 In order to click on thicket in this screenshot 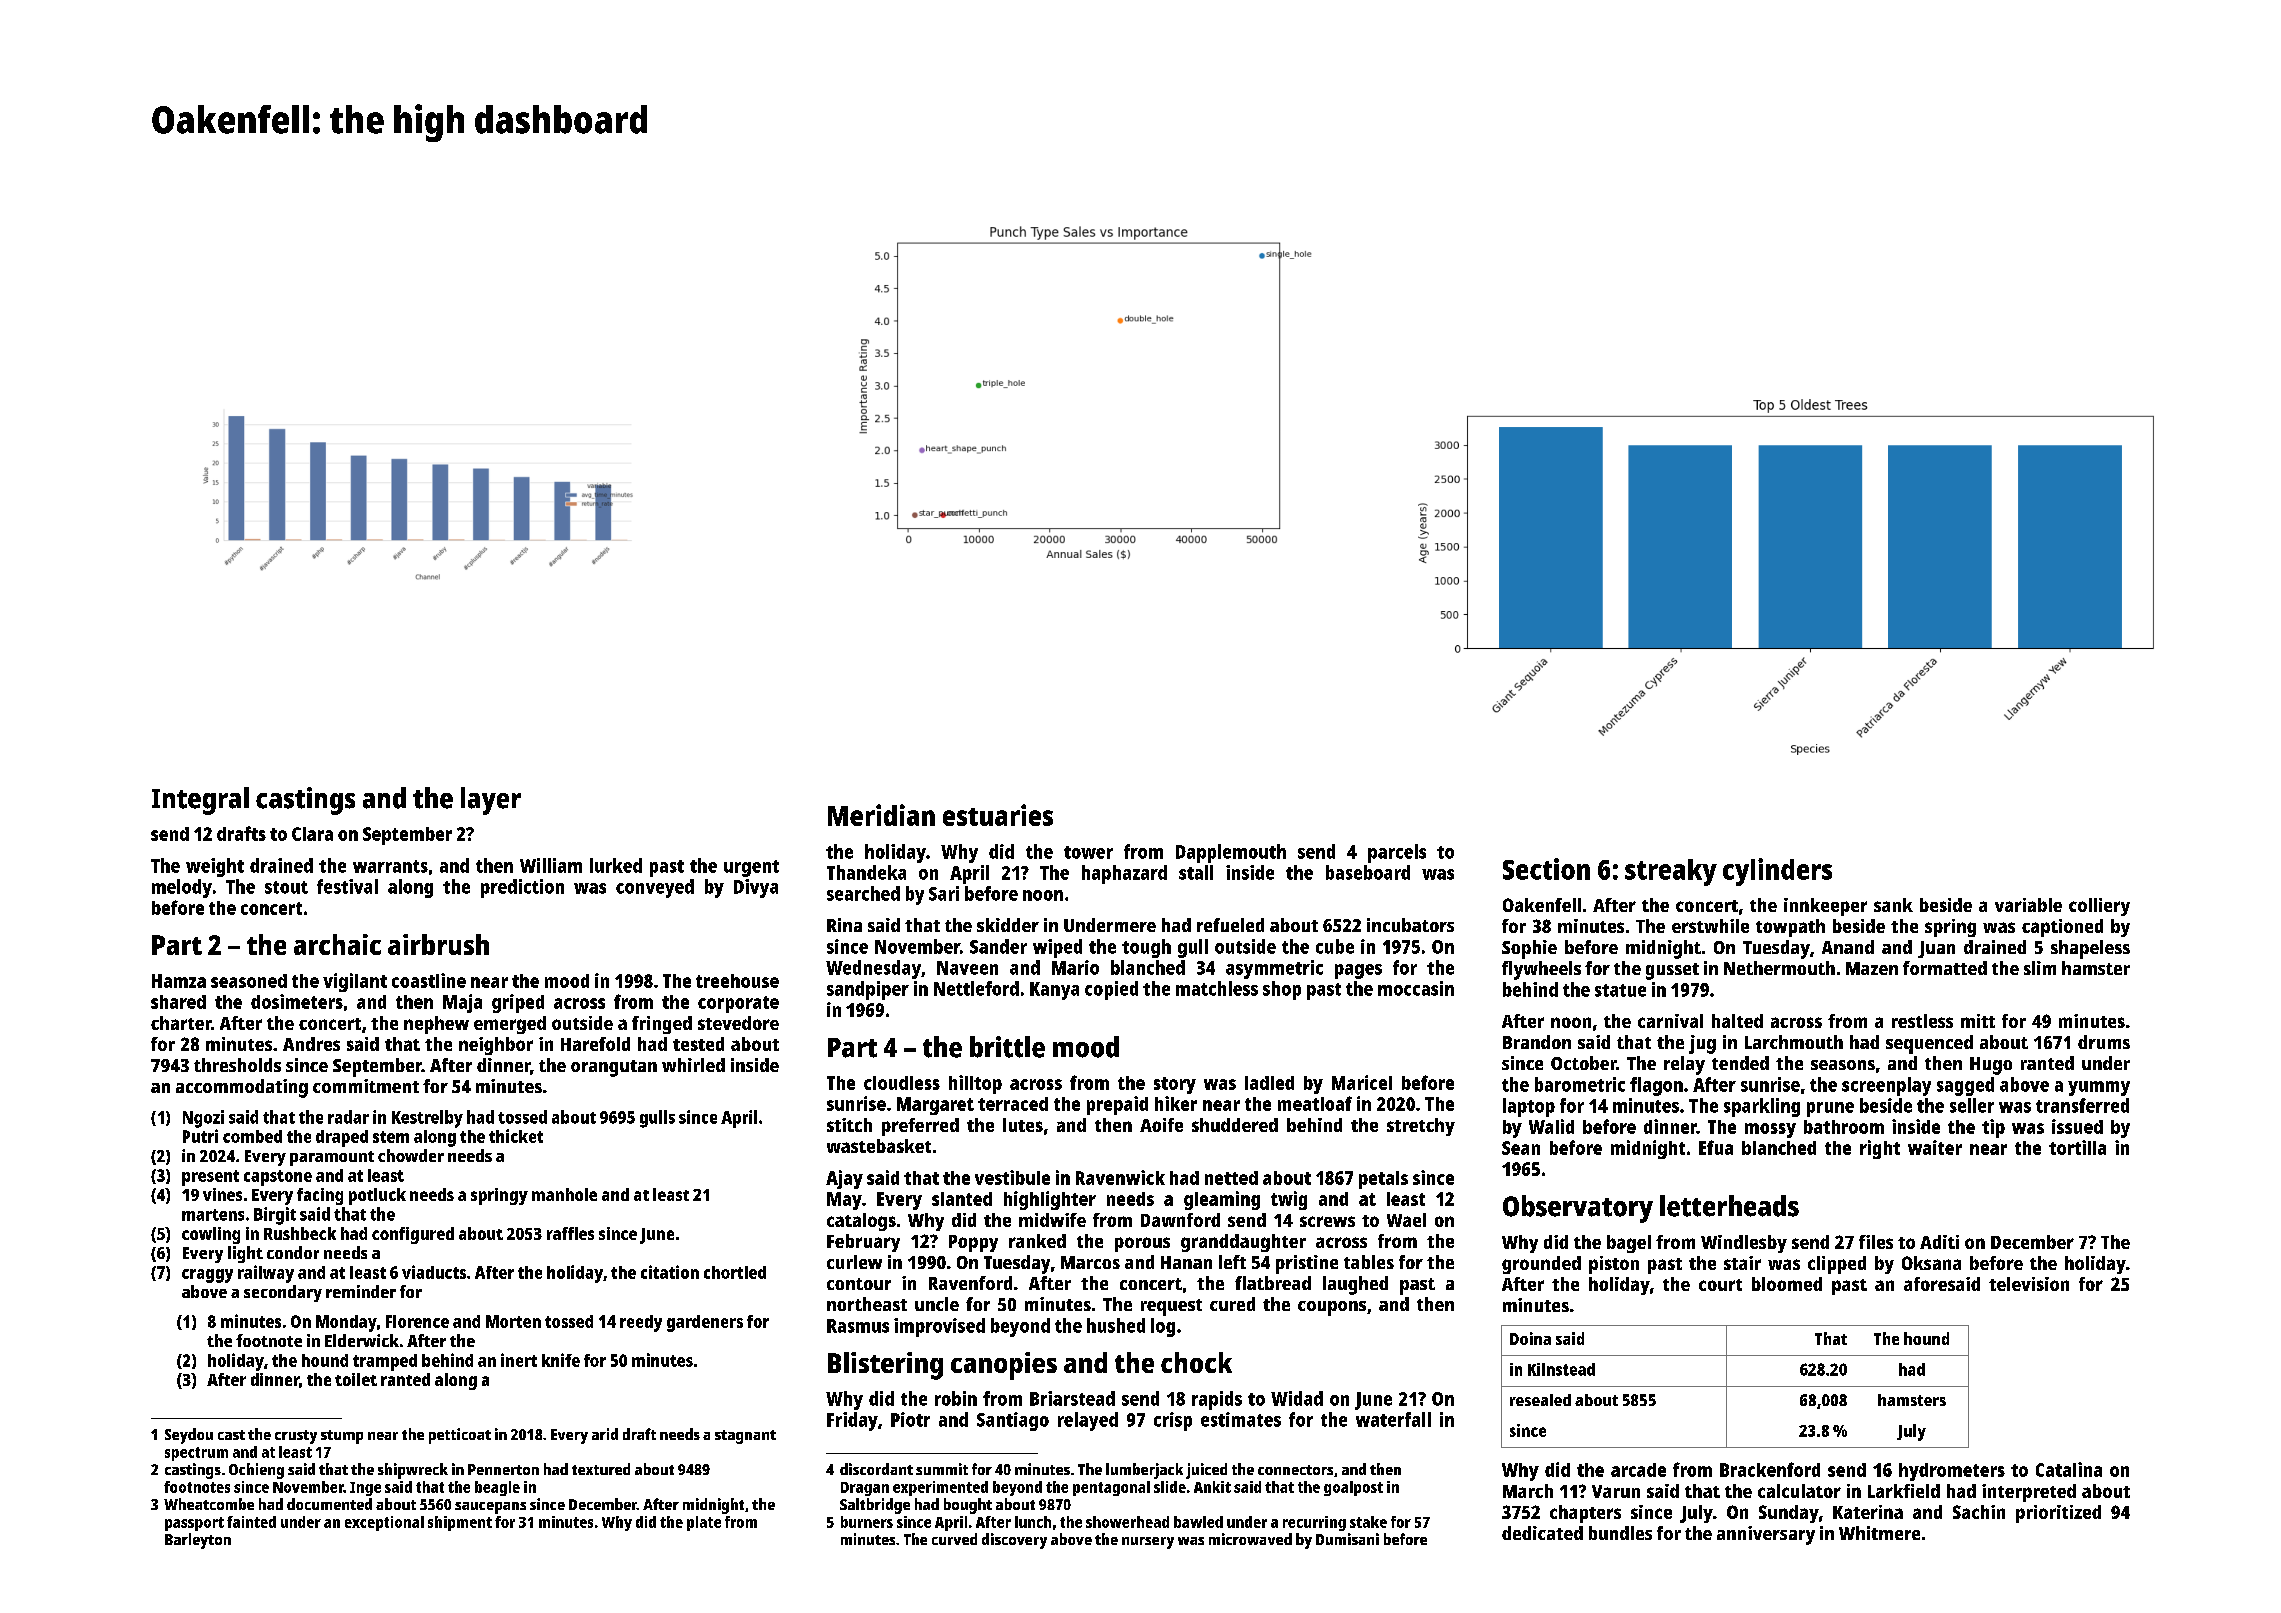, I will do `click(516, 1136)`.
